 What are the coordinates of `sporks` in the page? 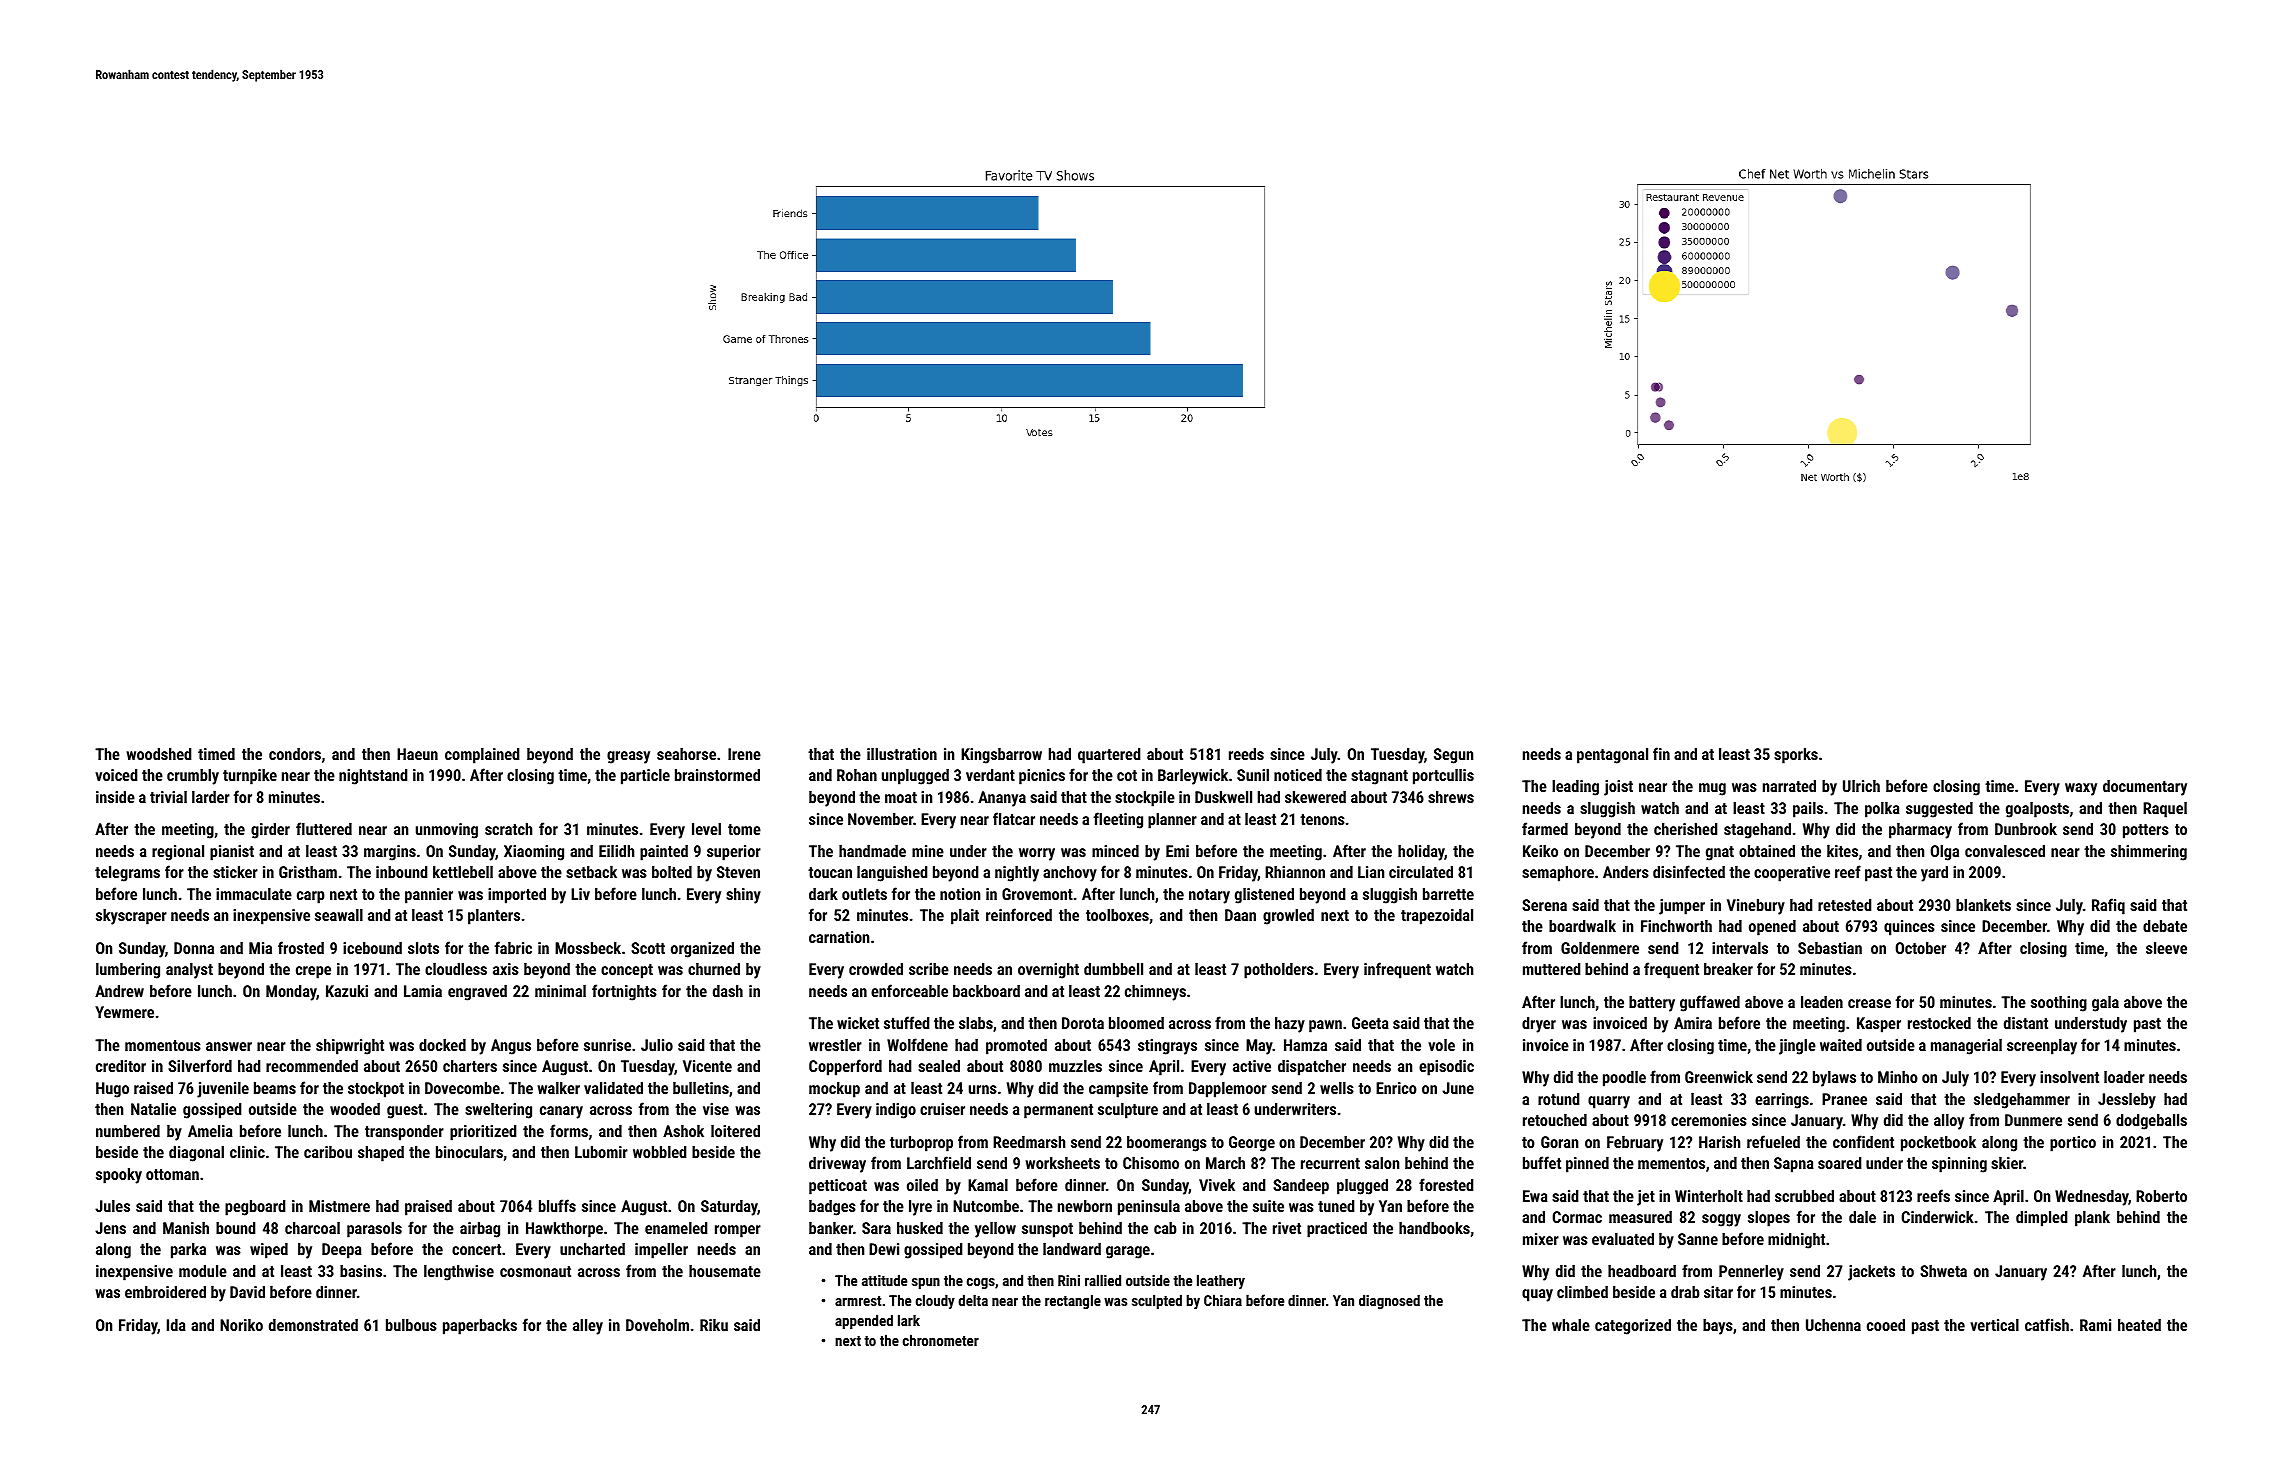 It's located at (1796, 755).
